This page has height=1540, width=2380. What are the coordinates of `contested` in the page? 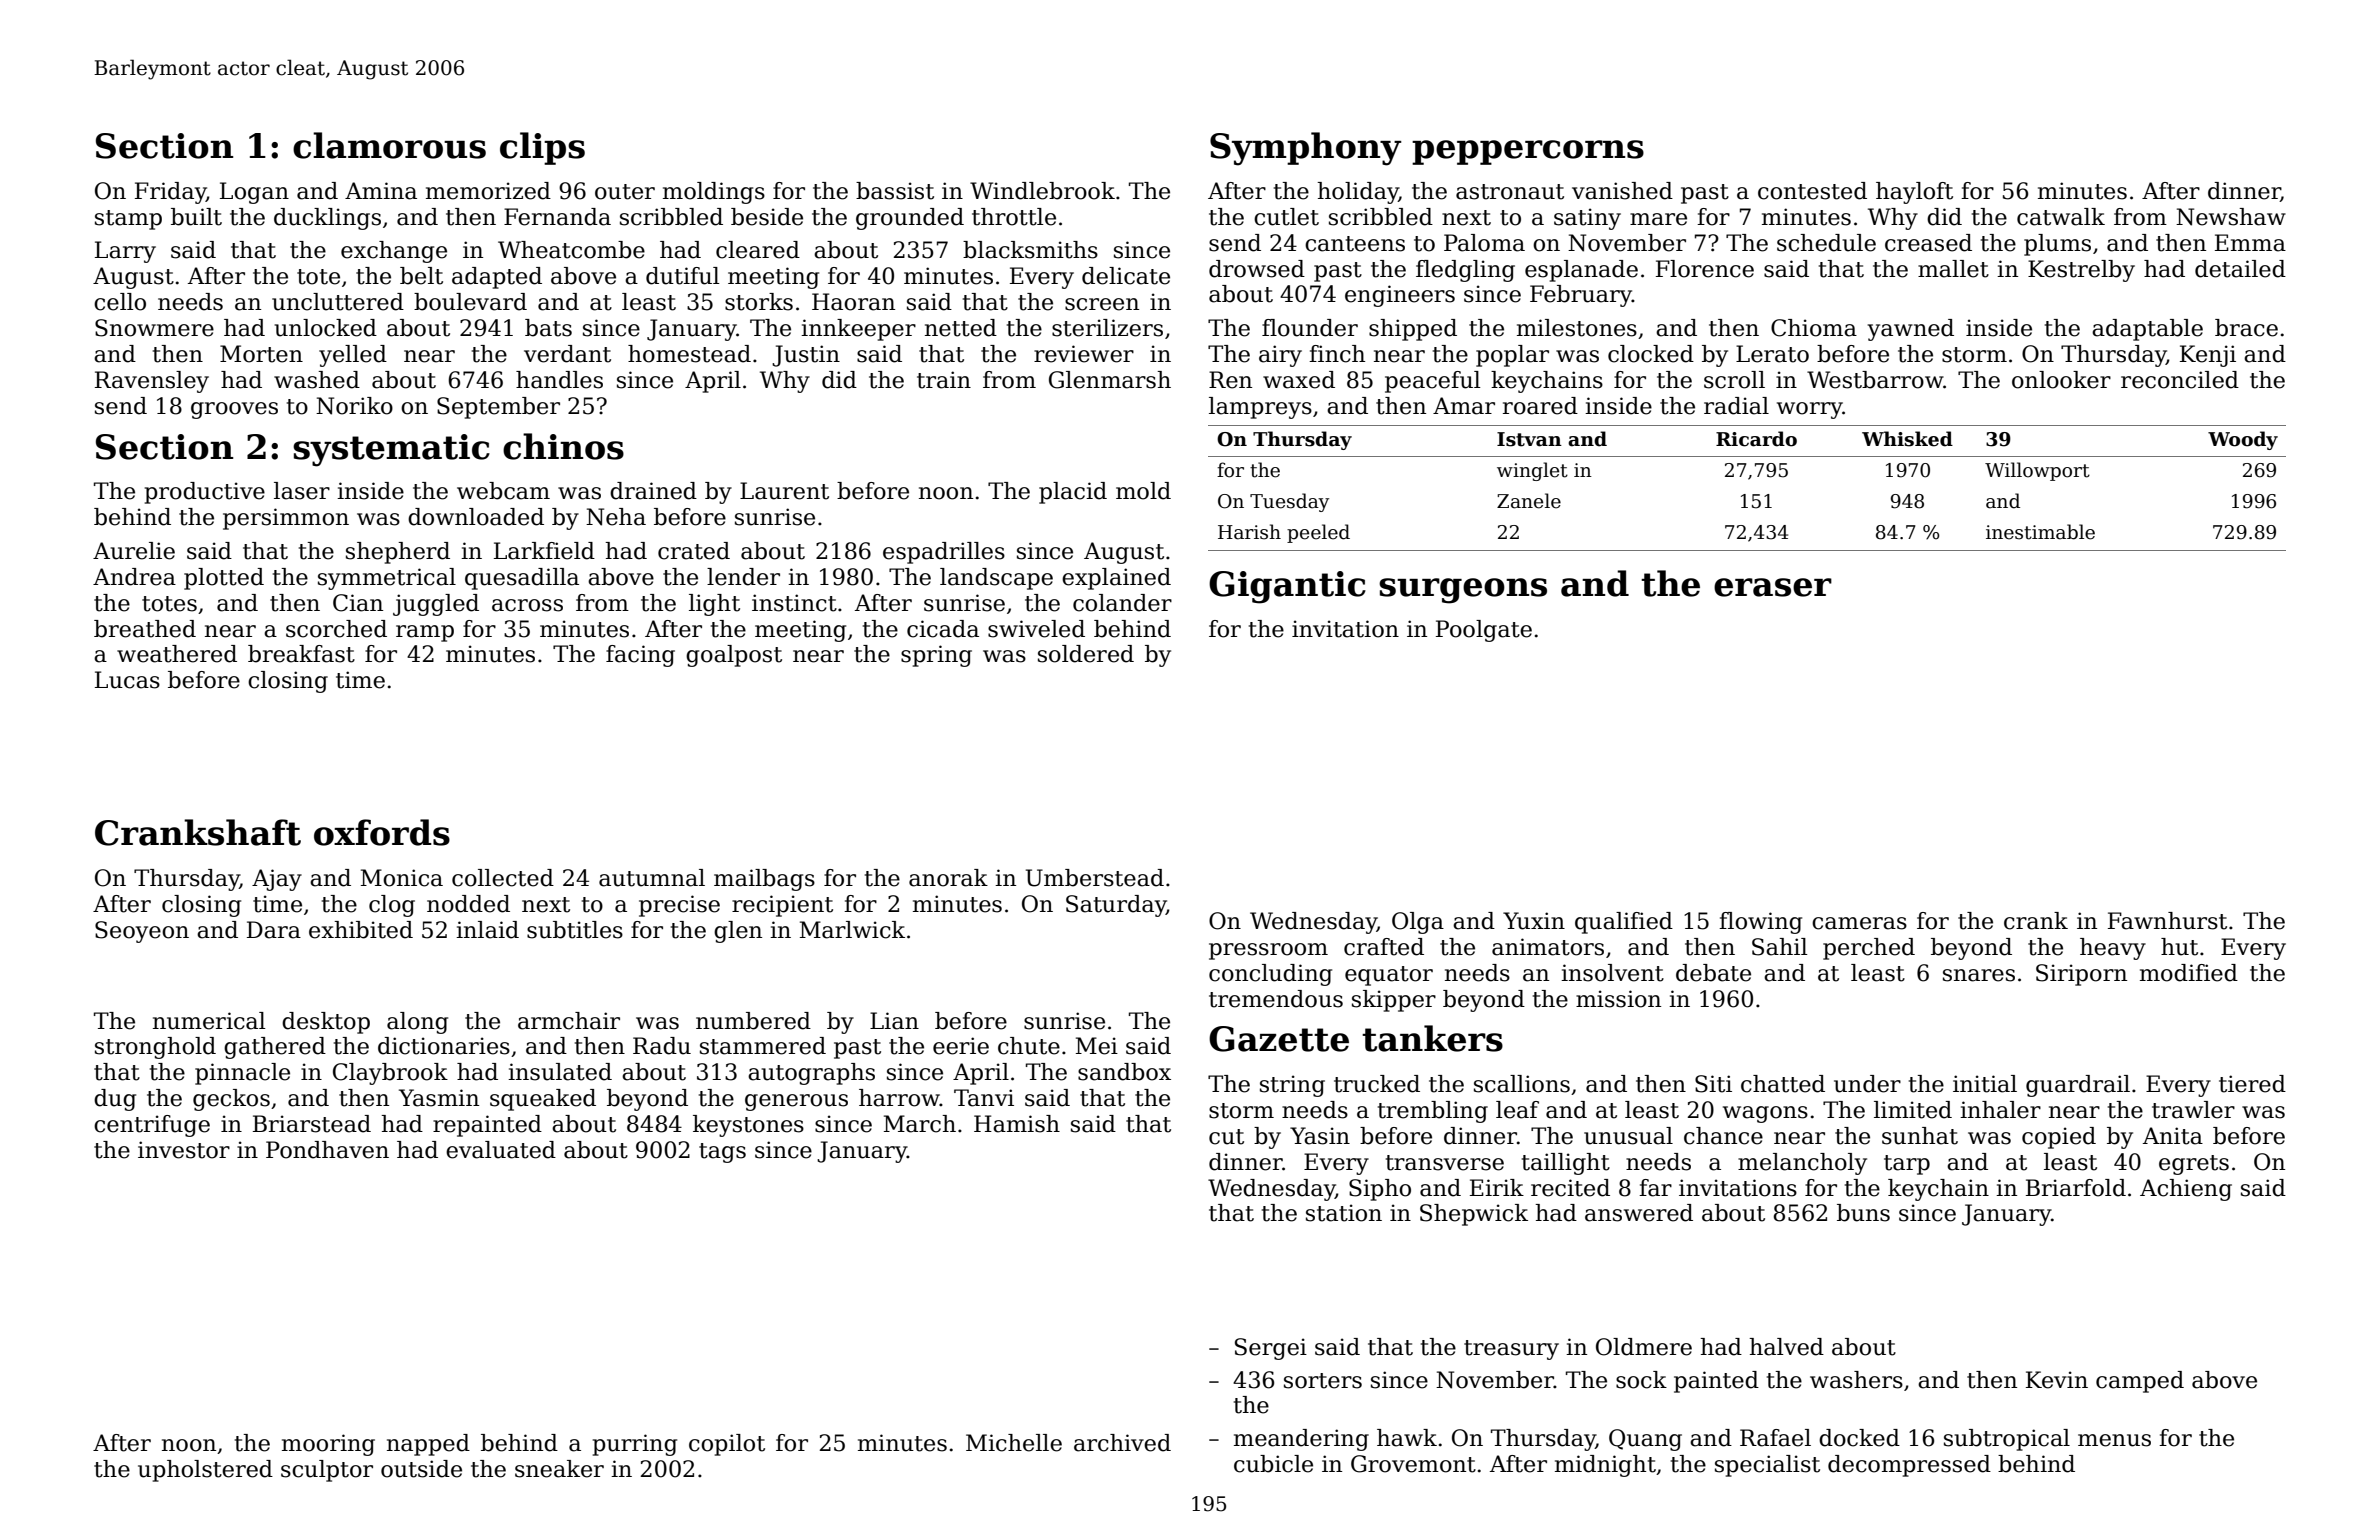 It's located at (1812, 191).
